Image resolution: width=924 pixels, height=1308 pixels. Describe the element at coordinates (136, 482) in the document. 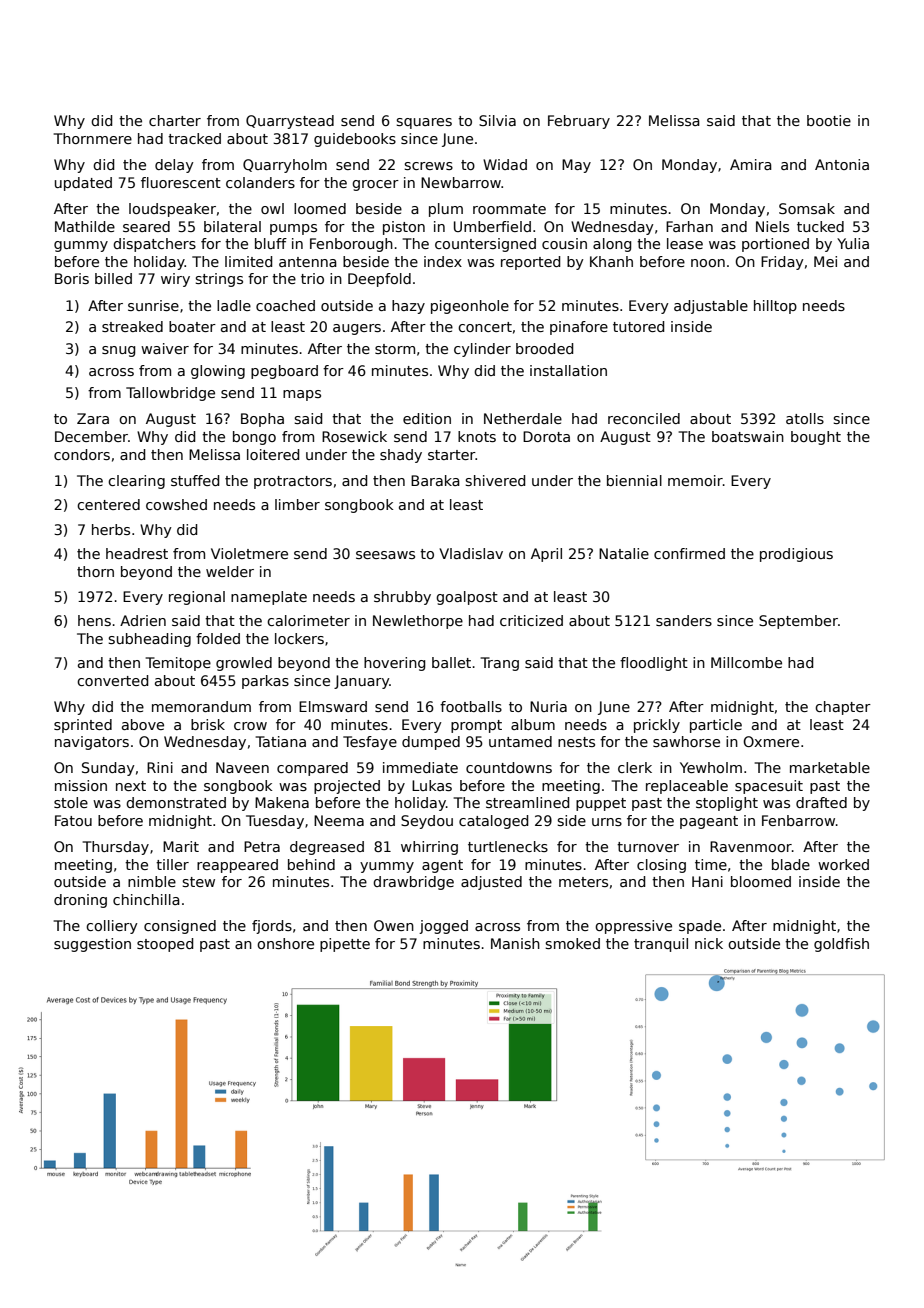

I see `clearing` at that location.
